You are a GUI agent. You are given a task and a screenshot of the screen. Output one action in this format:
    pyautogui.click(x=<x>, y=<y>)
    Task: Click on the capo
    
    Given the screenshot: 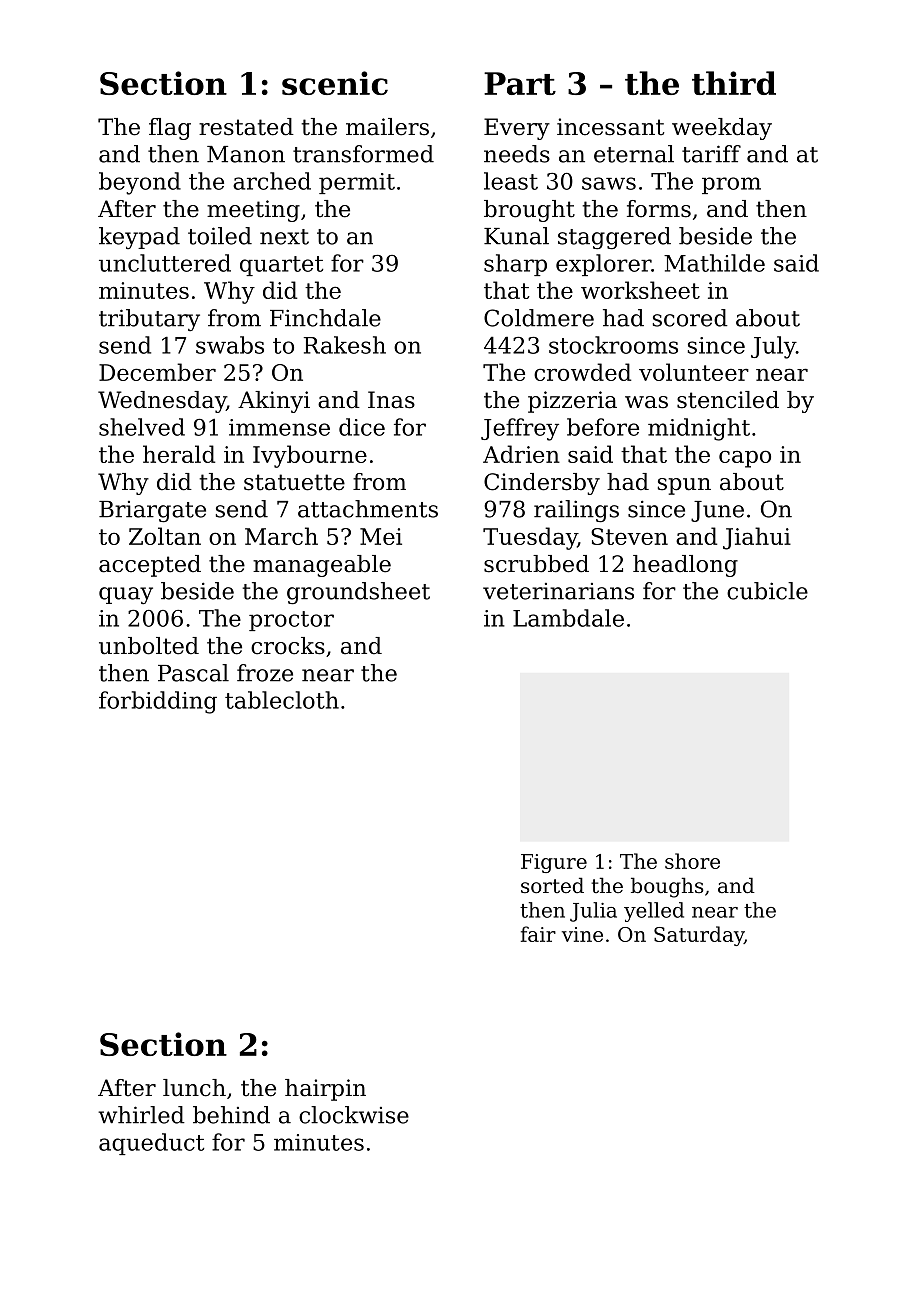 What is the action you would take?
    pyautogui.click(x=745, y=459)
